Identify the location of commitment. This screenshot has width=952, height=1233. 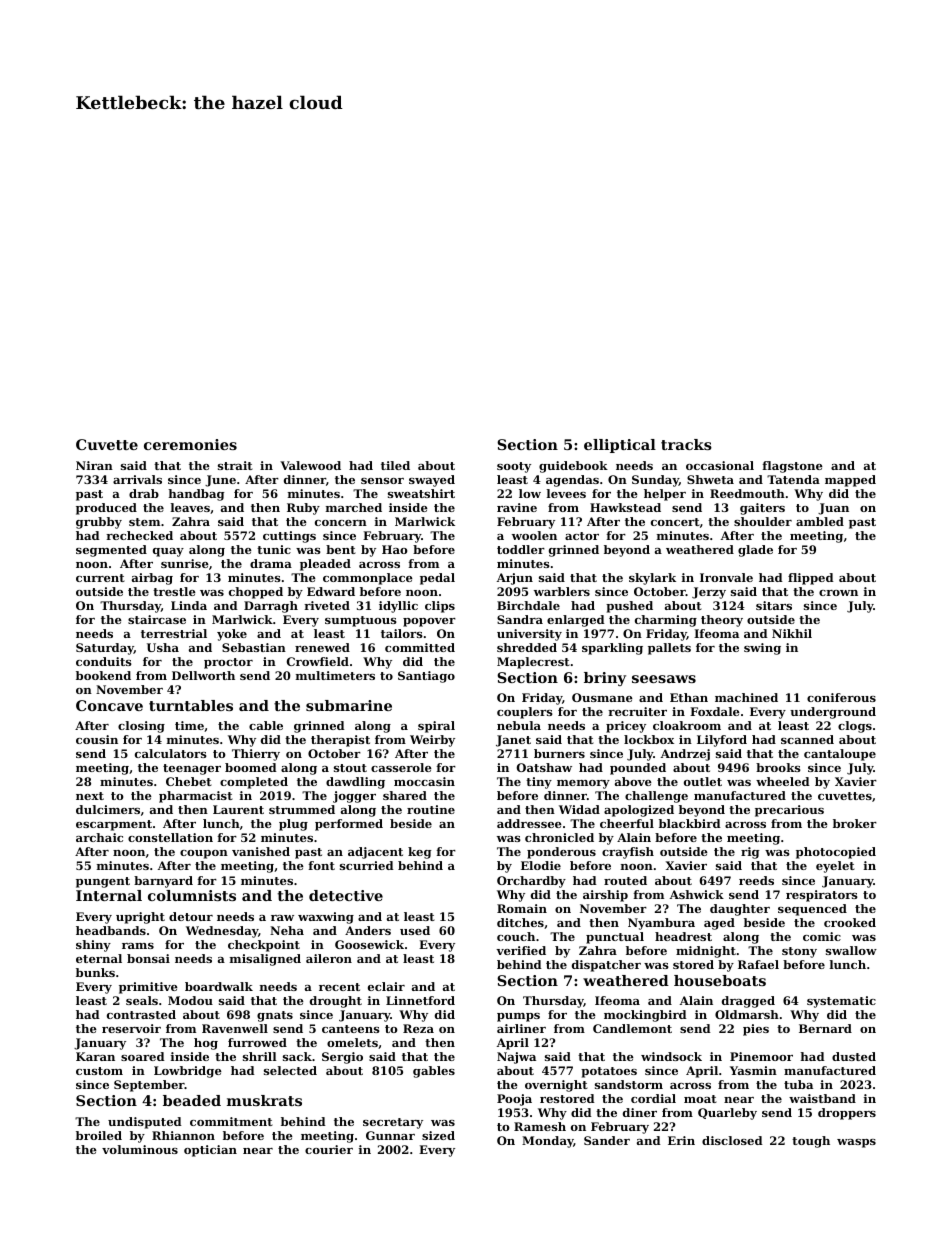
(231, 1121).
